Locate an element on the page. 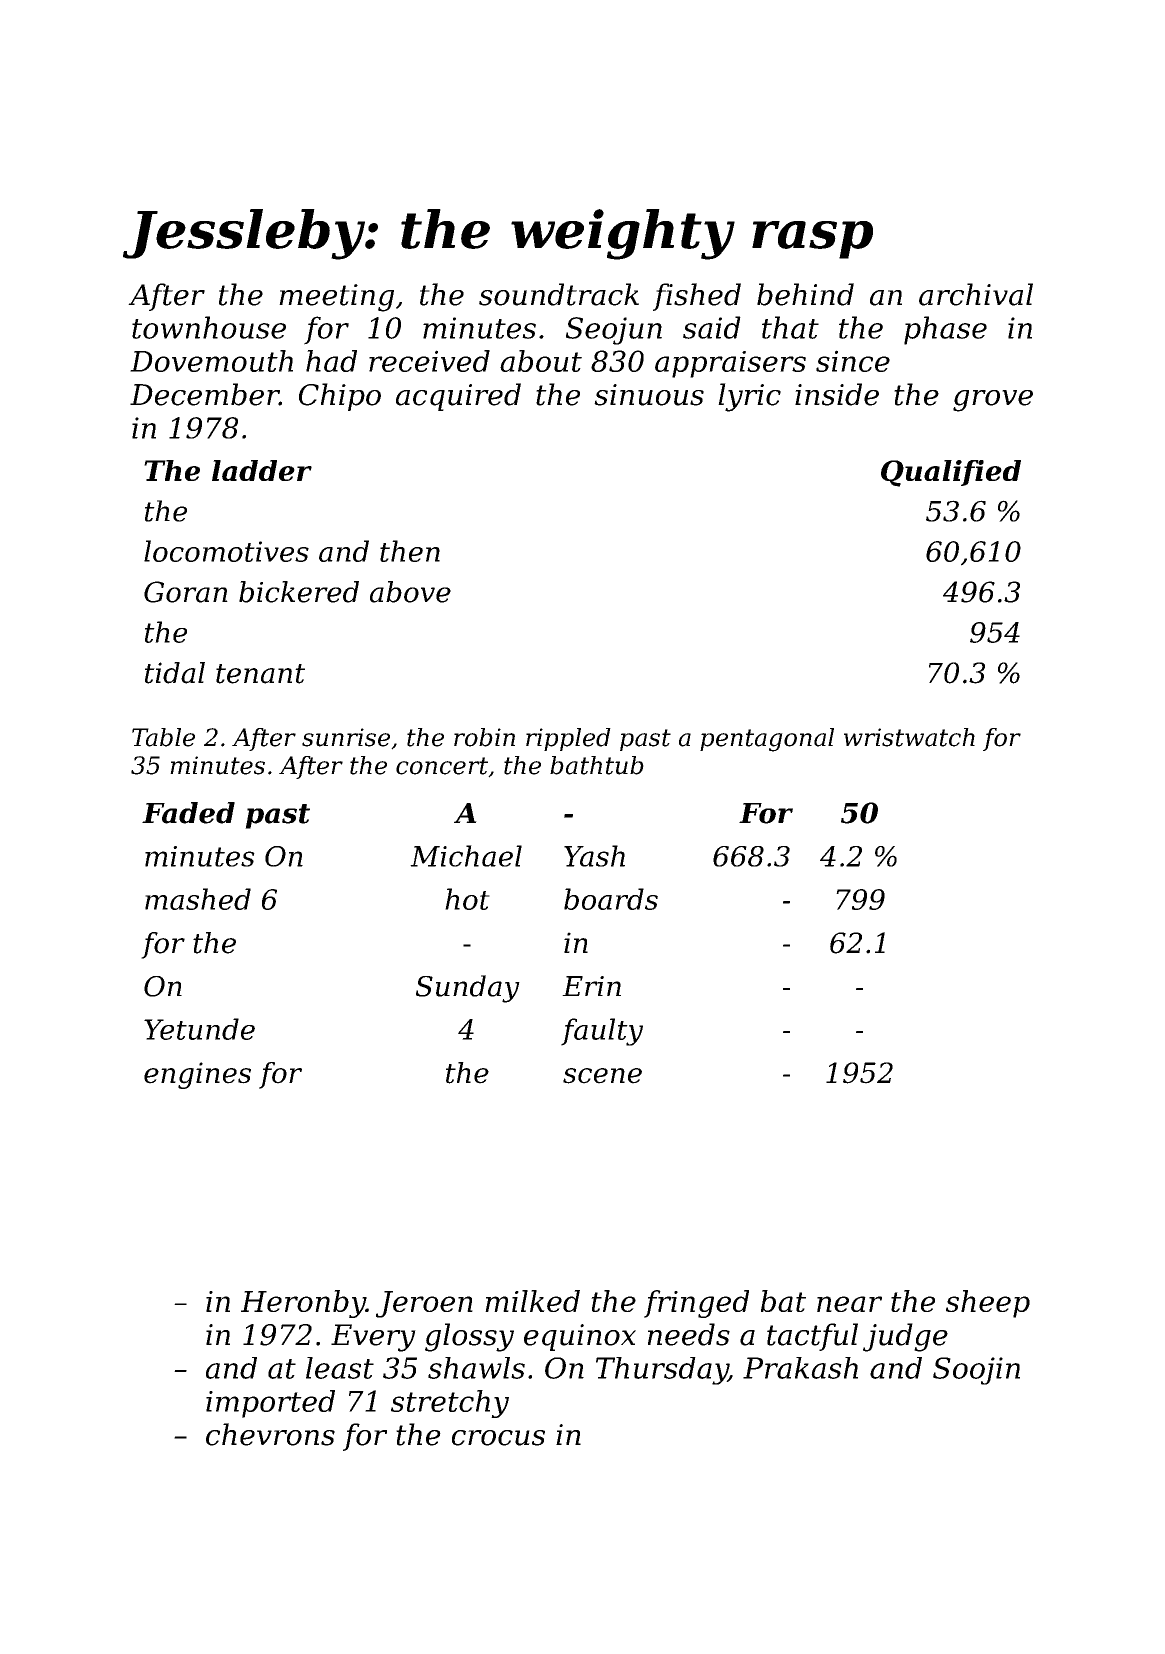  said is located at coordinates (712, 327).
